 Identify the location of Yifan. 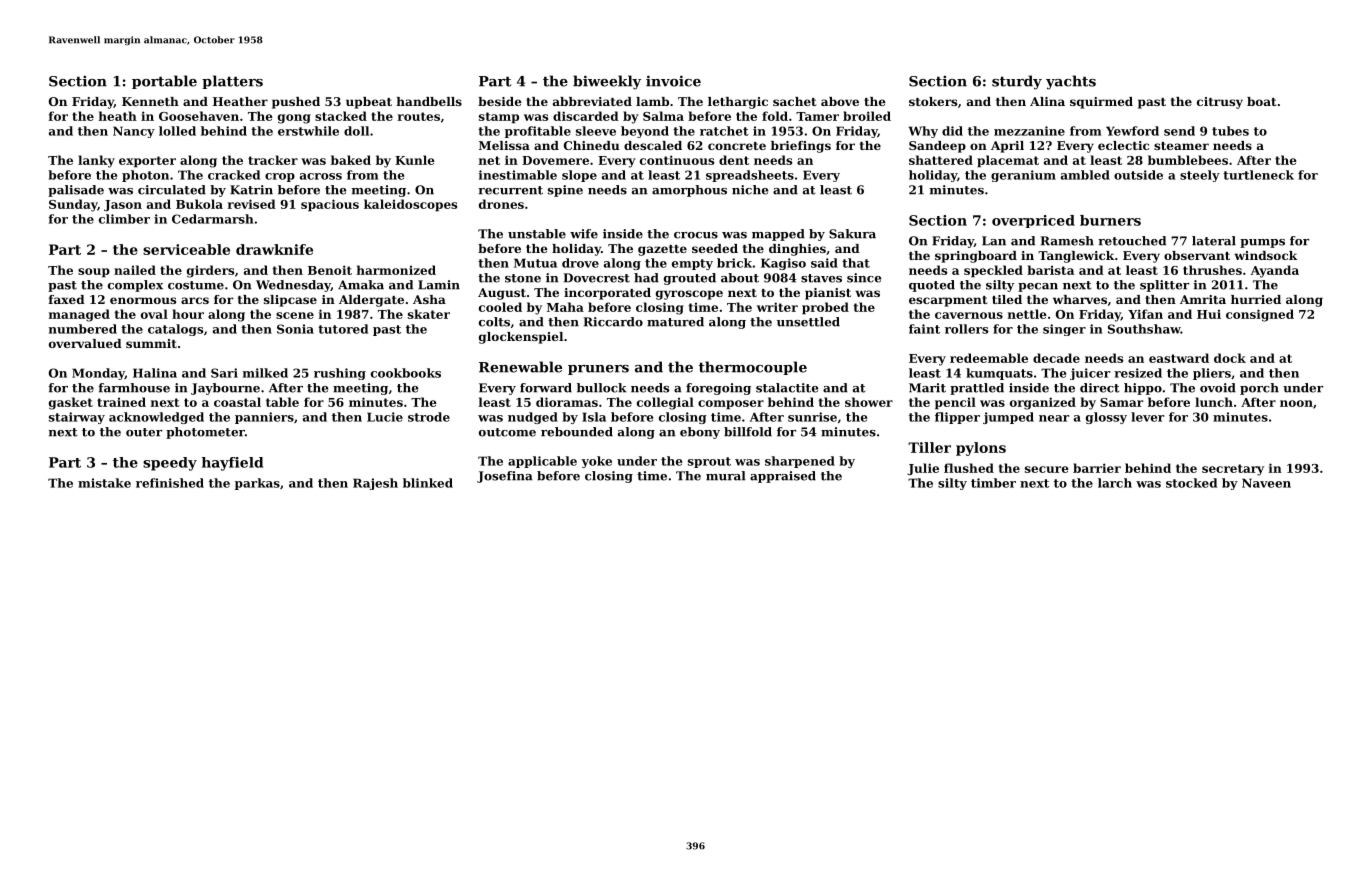
(1145, 314).
